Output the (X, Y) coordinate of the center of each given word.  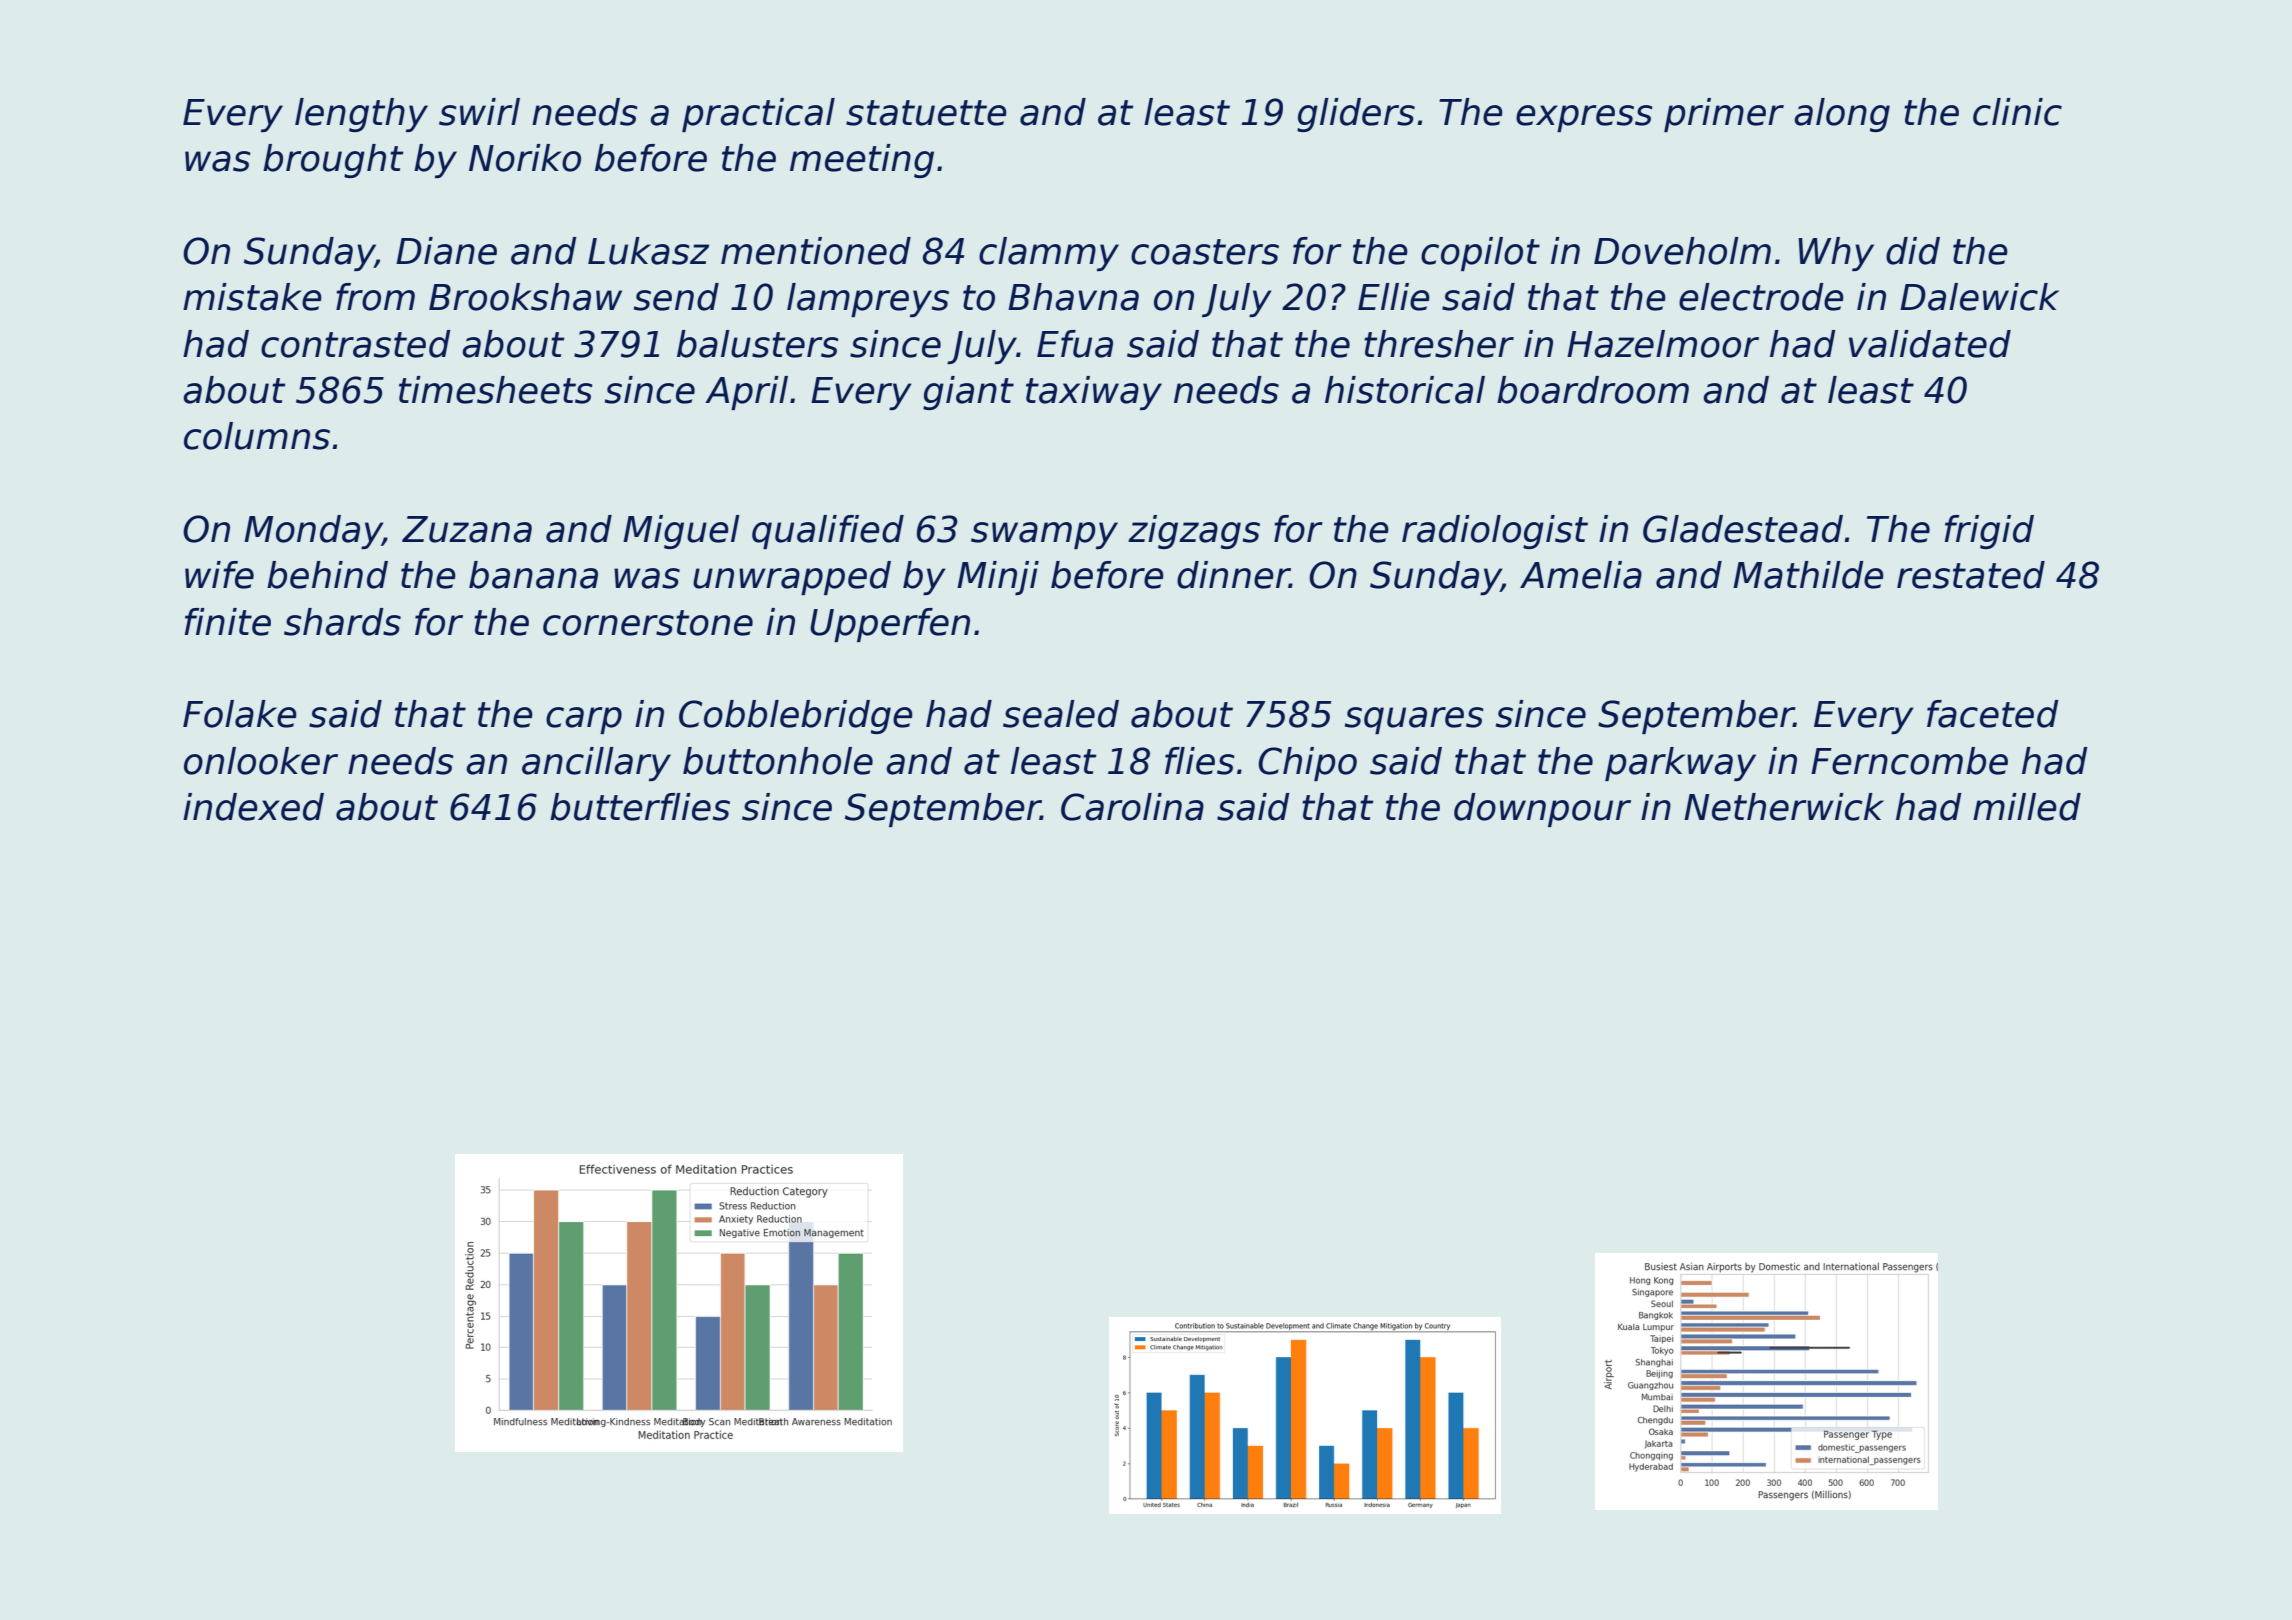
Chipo (1307, 764)
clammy (1049, 254)
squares (1414, 720)
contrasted (356, 344)
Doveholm (1682, 251)
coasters (1205, 252)
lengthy (361, 115)
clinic (2017, 112)
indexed (253, 807)
